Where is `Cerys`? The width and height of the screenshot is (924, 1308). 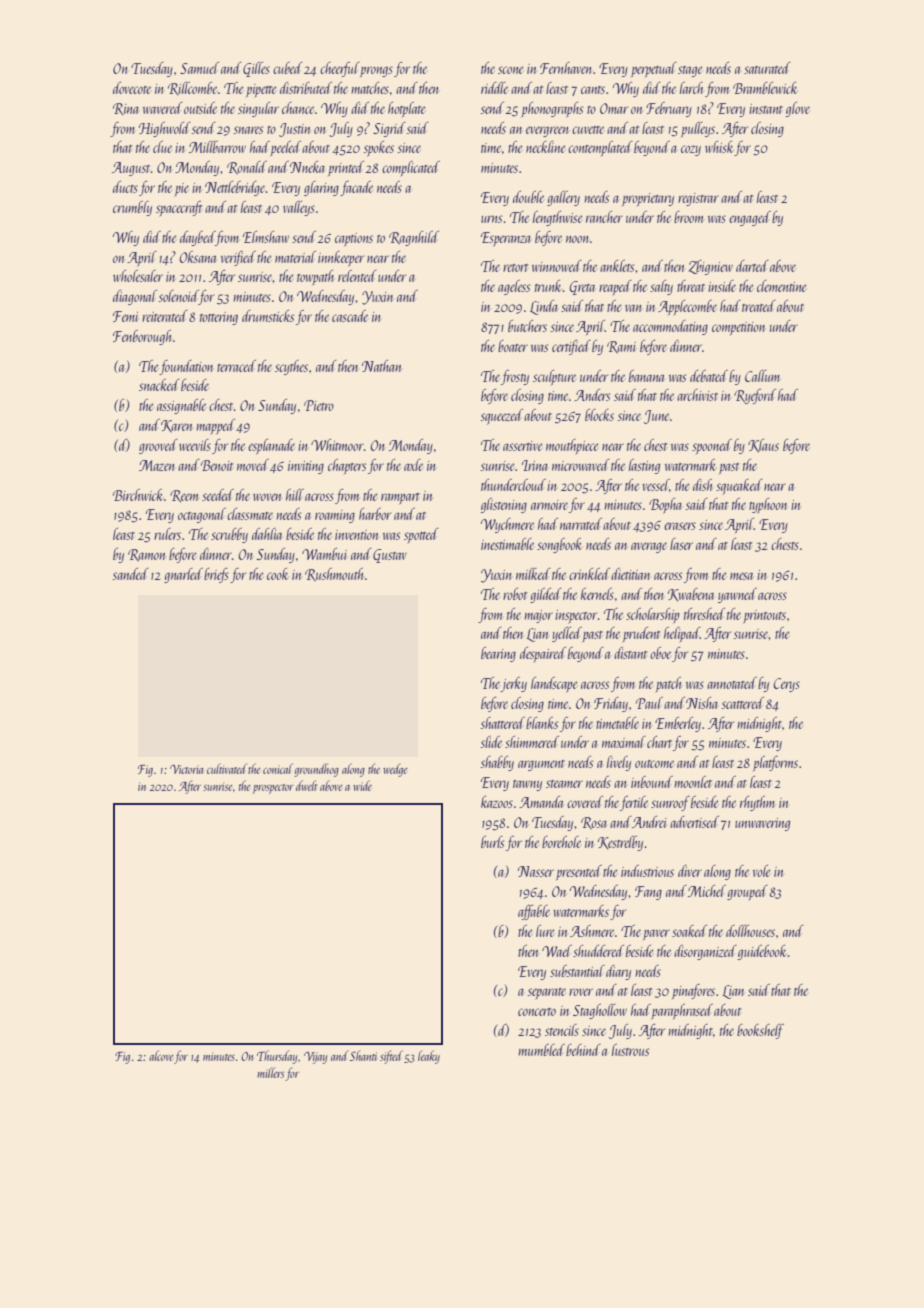 Cerys is located at coordinates (787, 685).
